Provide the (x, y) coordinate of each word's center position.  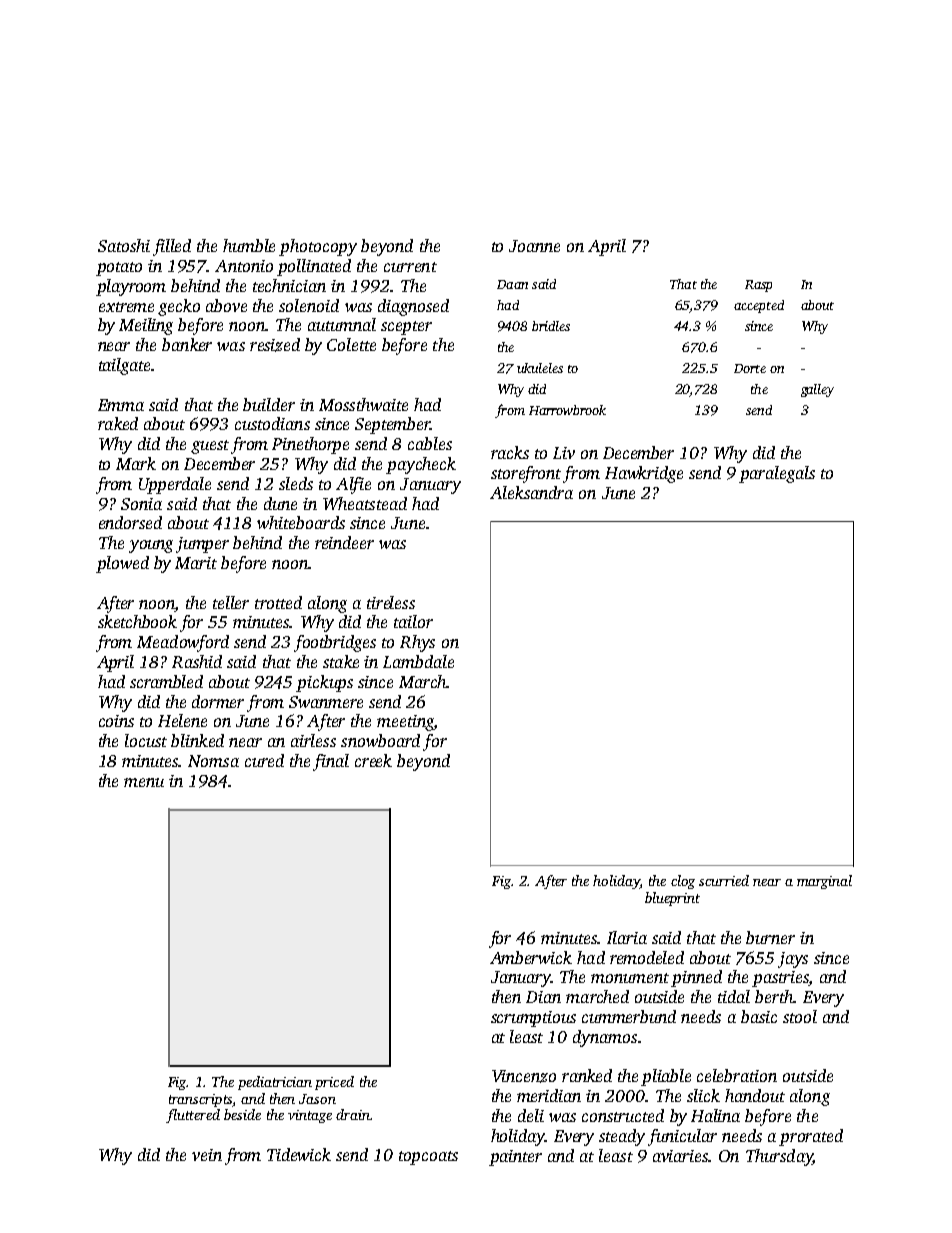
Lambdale (418, 661)
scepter (406, 328)
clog (683, 882)
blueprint (672, 899)
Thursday (779, 1157)
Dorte (750, 368)
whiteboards (301, 522)
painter (515, 1158)
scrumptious (533, 1019)
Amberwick (531, 957)
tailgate (124, 366)
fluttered (193, 1116)
